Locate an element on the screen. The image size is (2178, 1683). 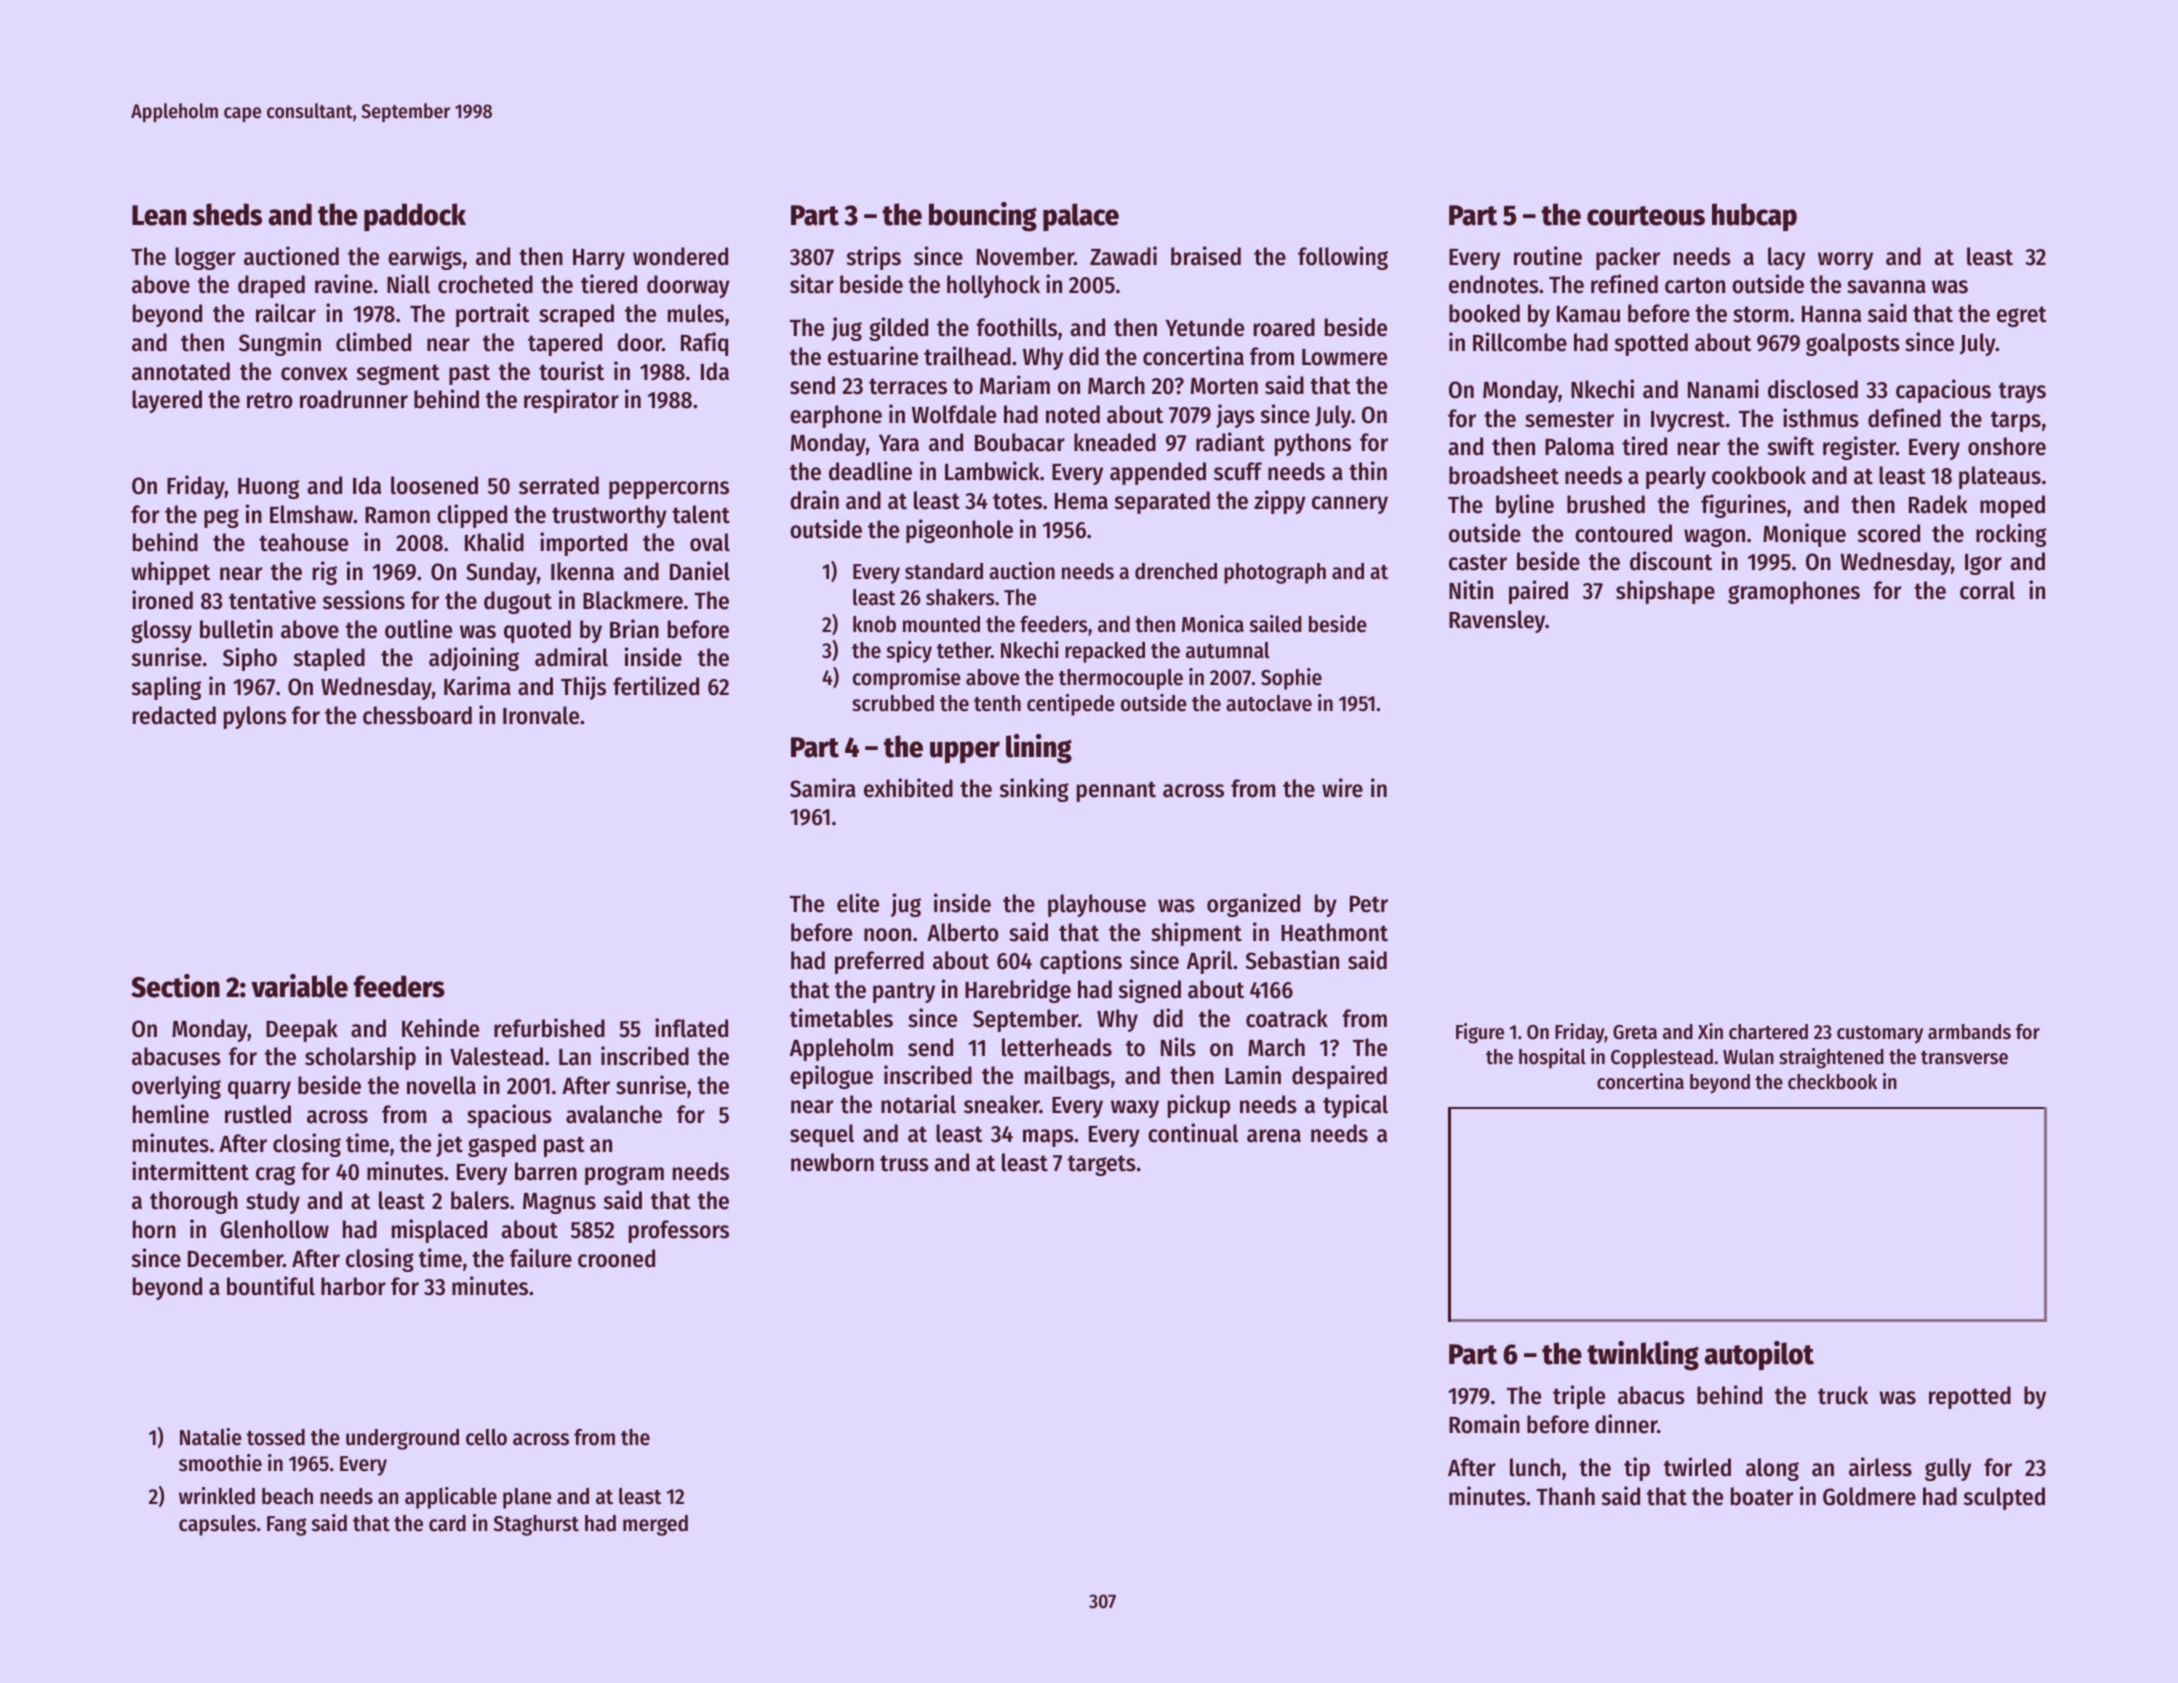
pennant is located at coordinates (1116, 791).
